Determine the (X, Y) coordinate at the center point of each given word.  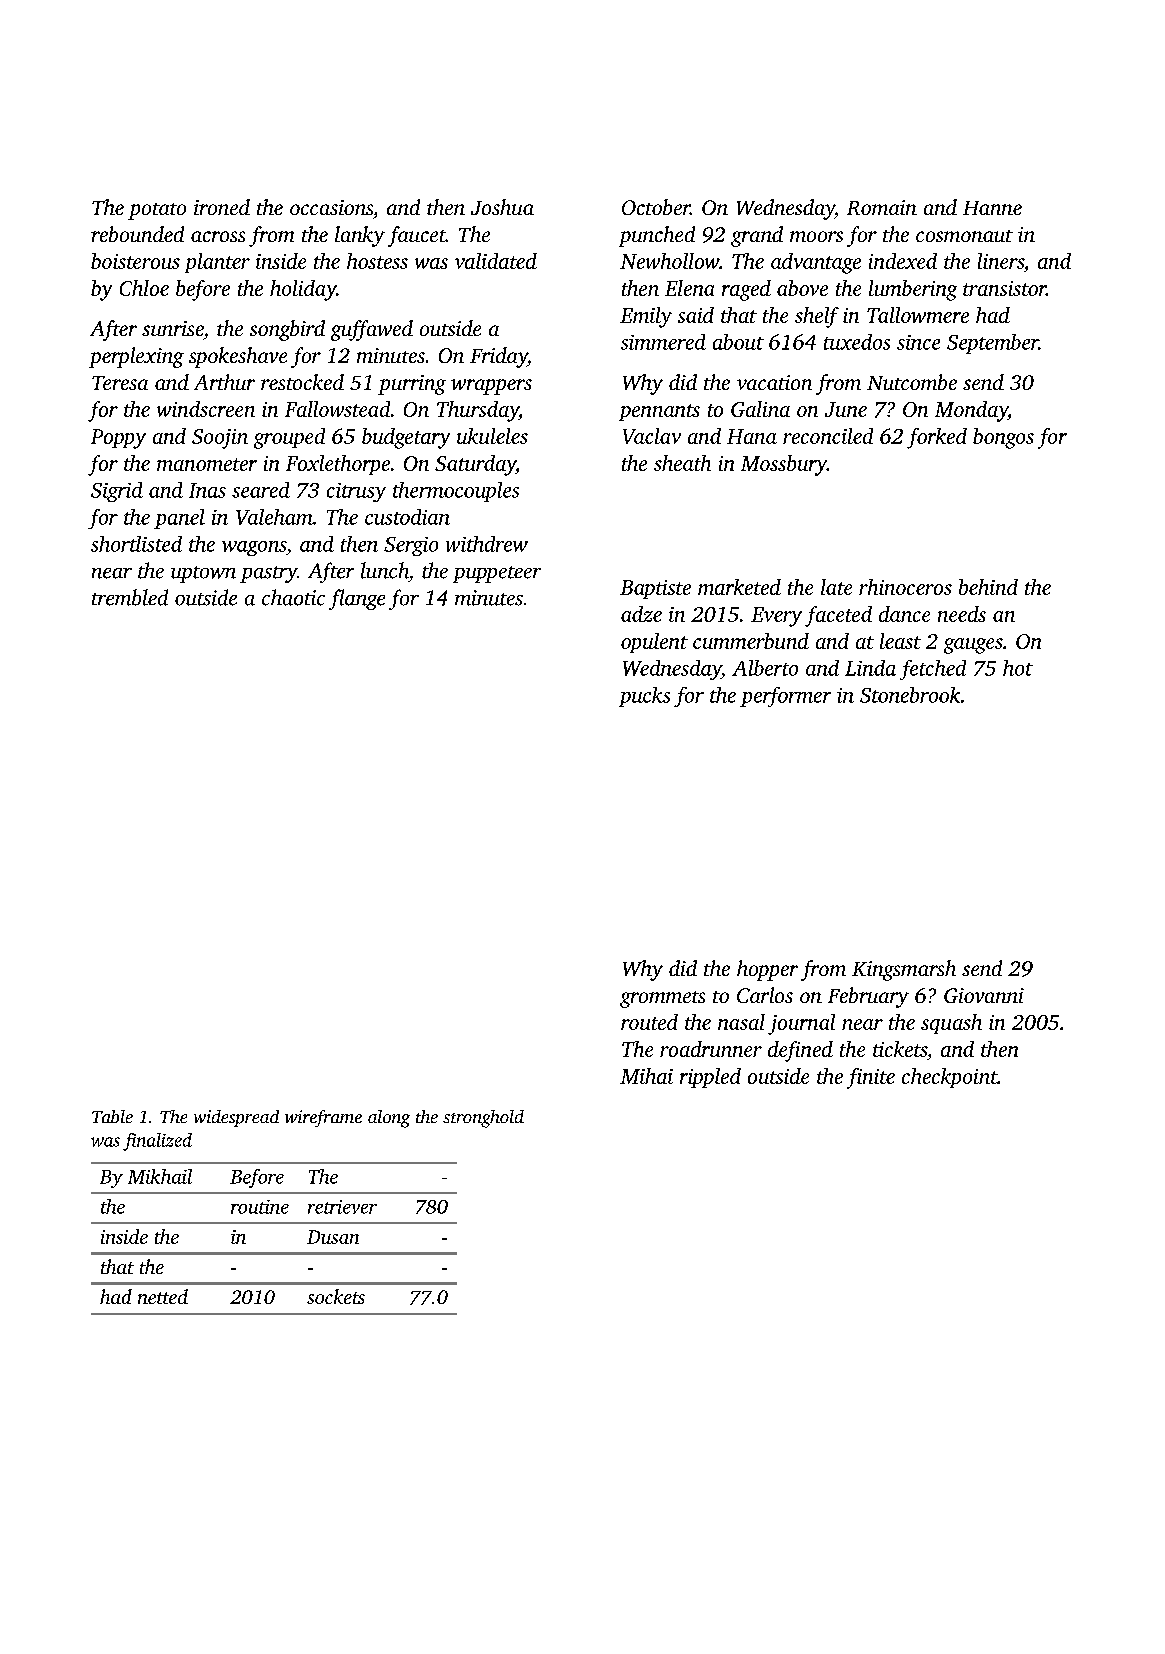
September (993, 344)
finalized (157, 1142)
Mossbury (784, 465)
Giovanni (984, 995)
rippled (710, 1078)
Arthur (224, 382)
